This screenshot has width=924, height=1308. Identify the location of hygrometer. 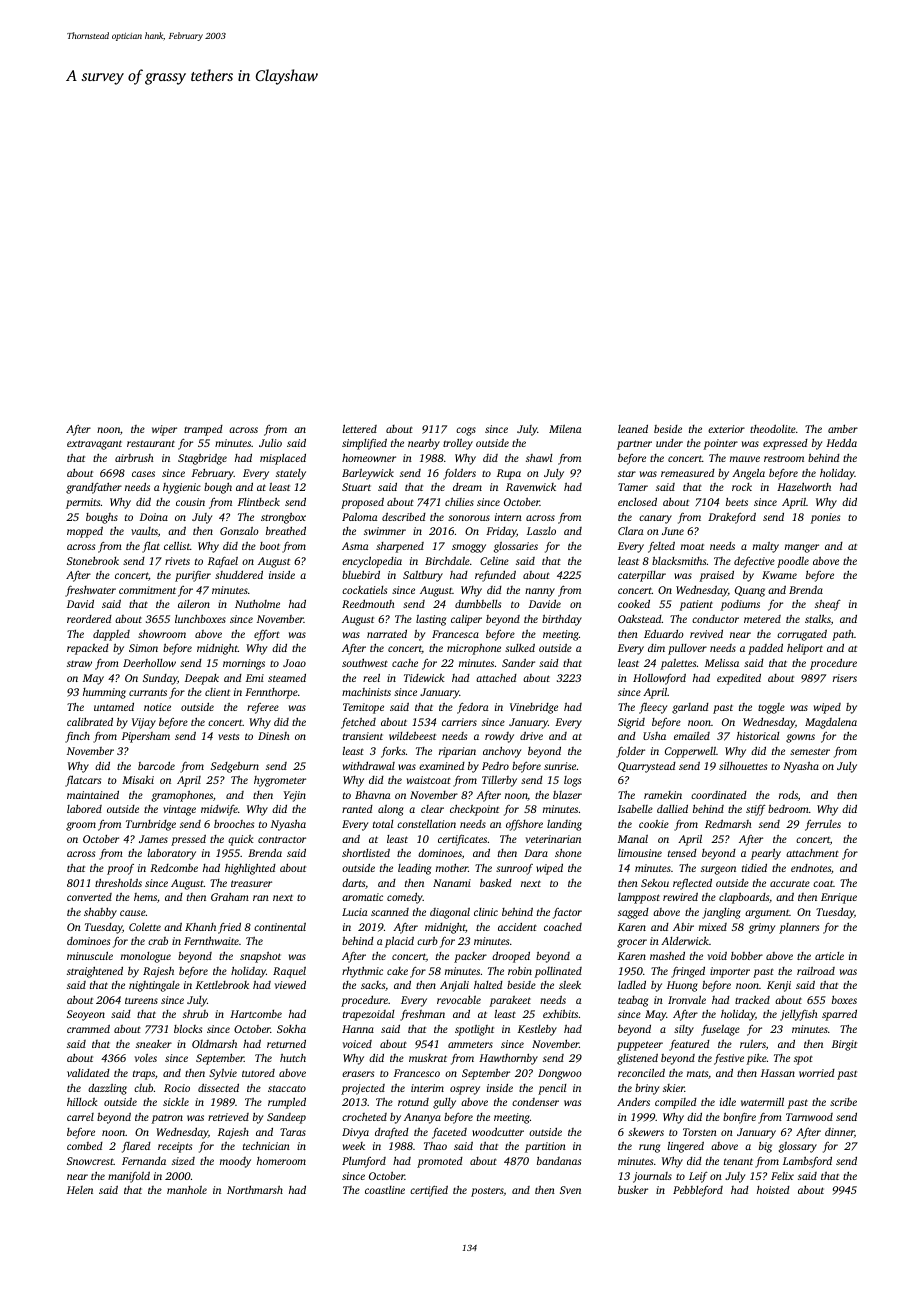
(280, 781).
